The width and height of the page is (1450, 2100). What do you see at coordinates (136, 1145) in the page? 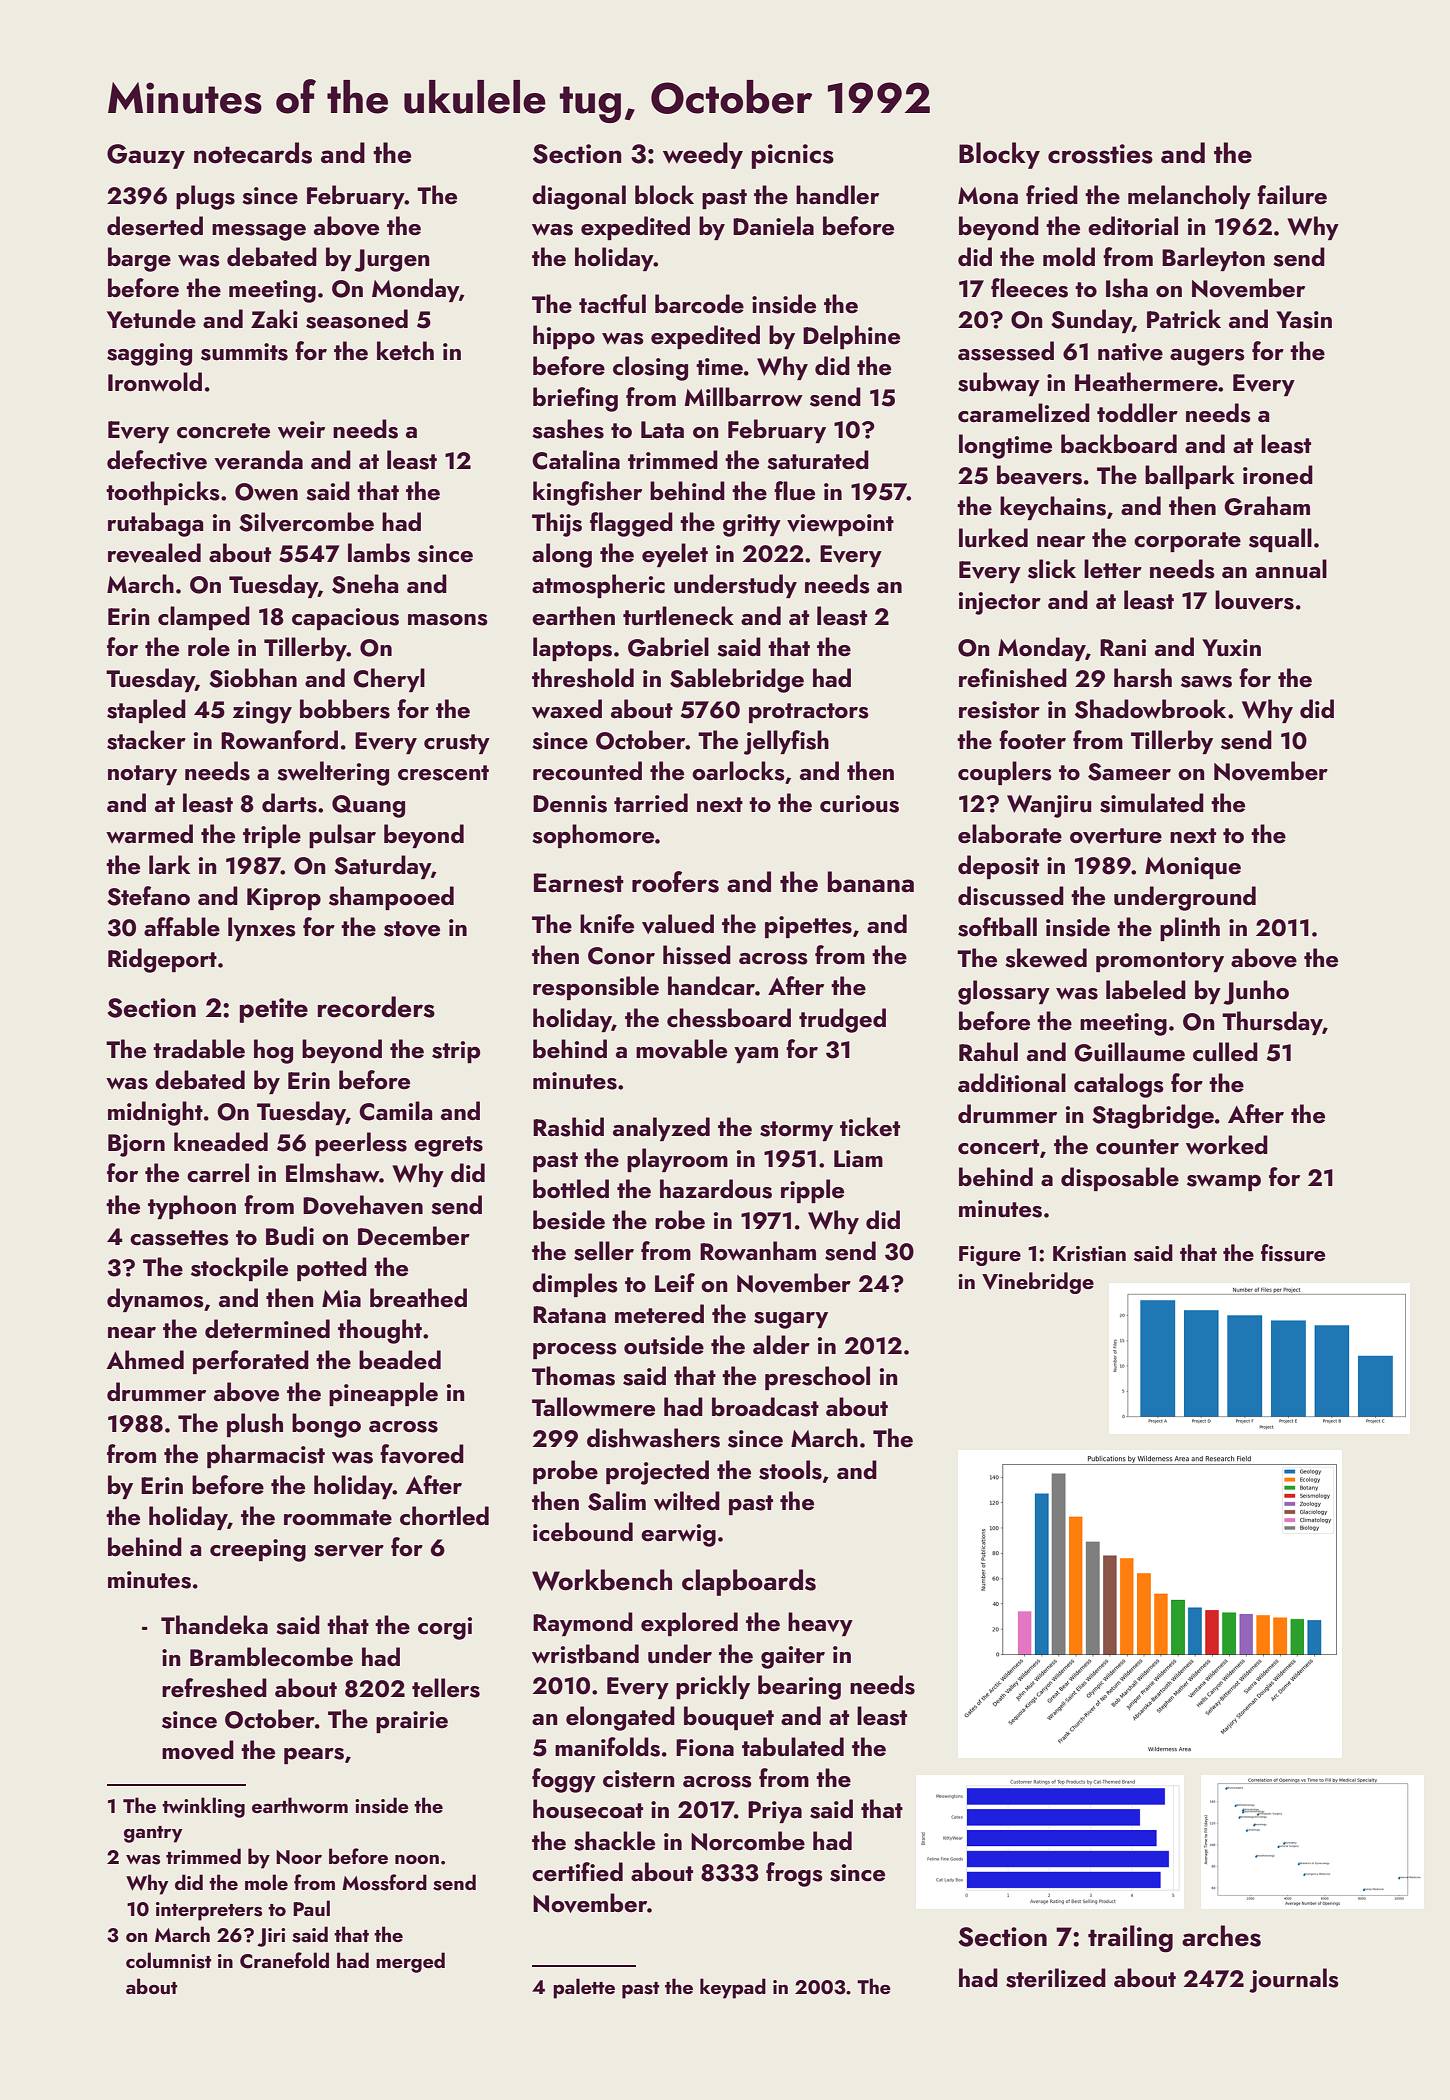
I see `Bjorn` at bounding box center [136, 1145].
